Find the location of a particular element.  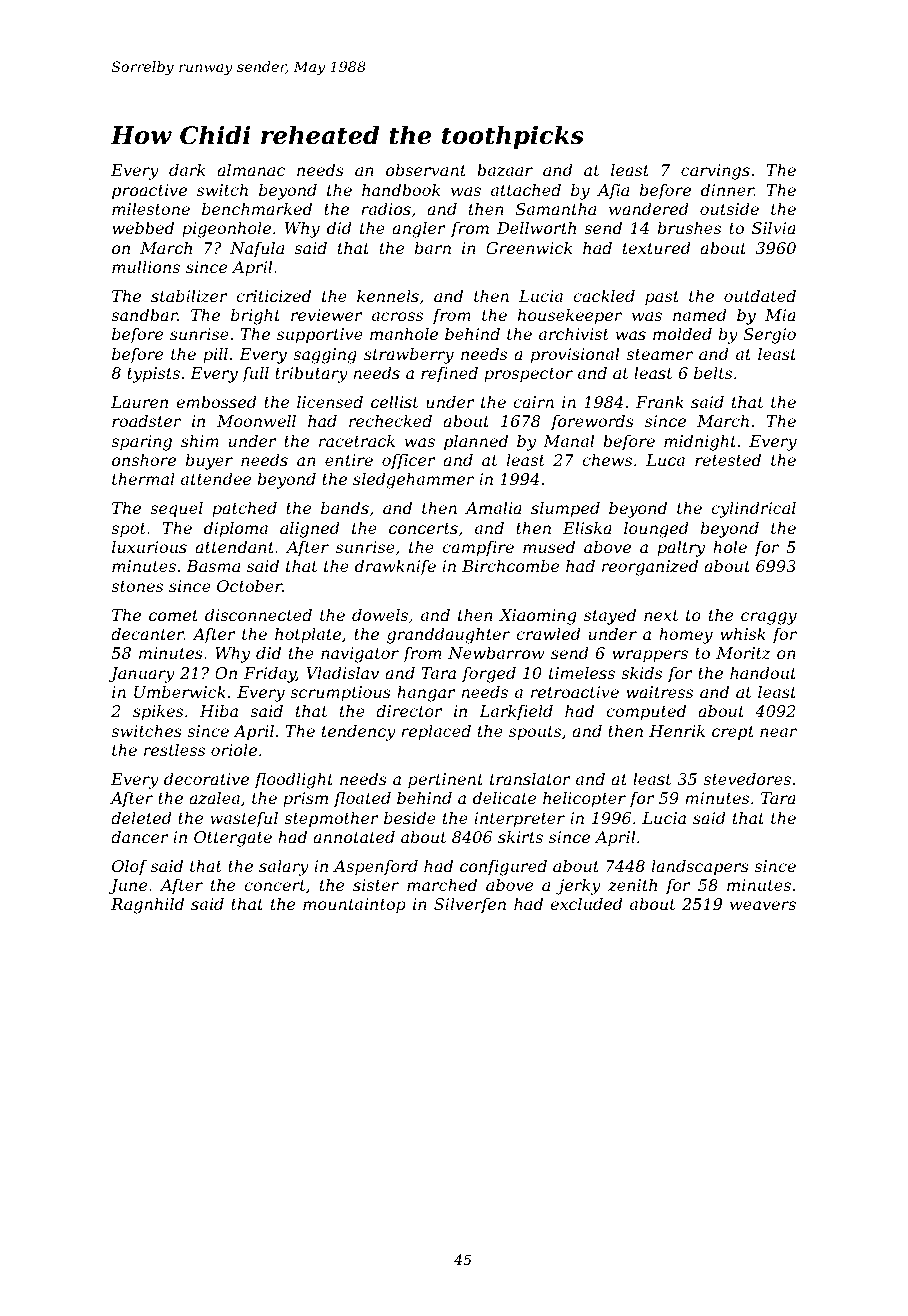

helicopter is located at coordinates (584, 800).
